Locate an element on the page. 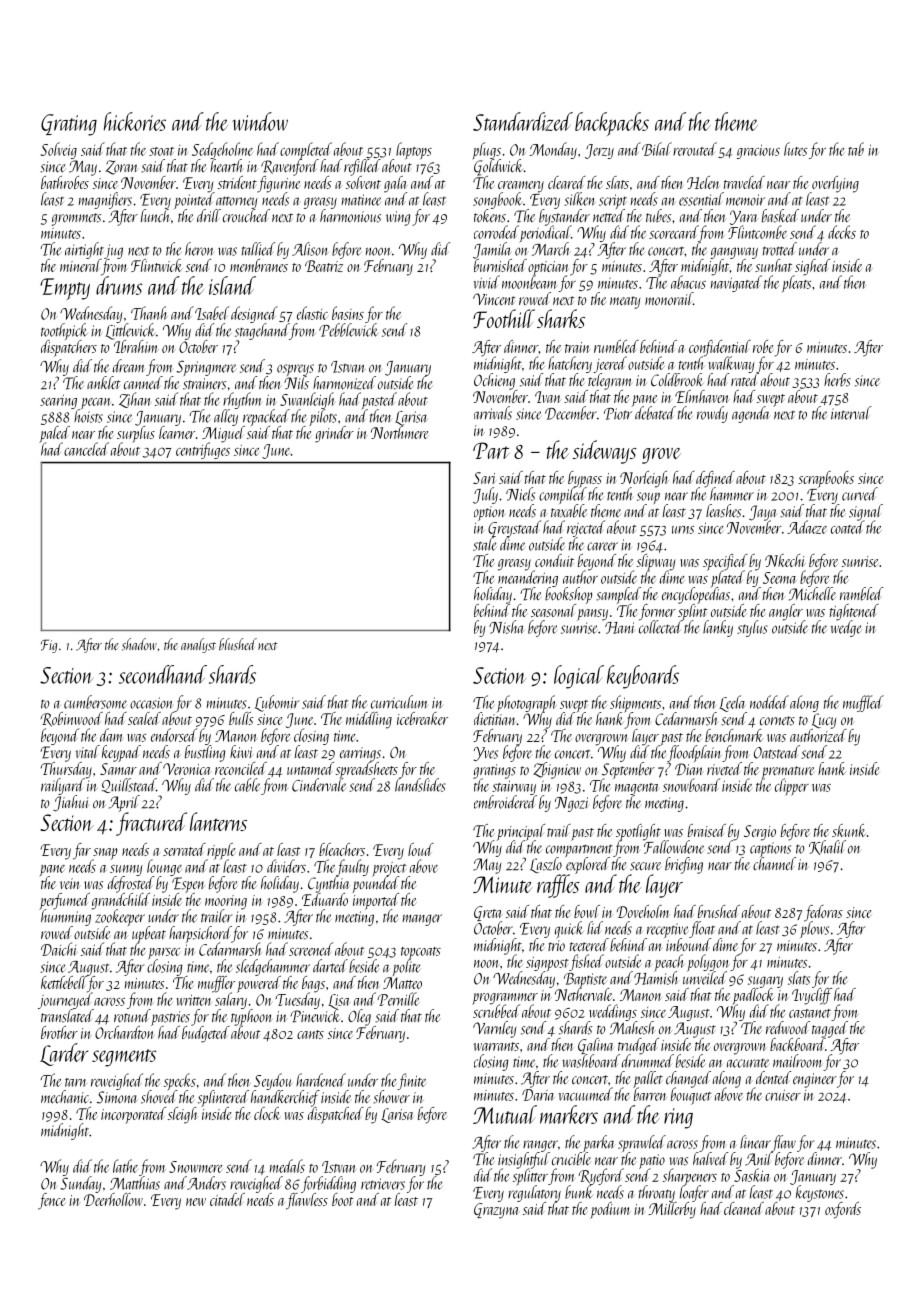  Helen is located at coordinates (703, 182).
